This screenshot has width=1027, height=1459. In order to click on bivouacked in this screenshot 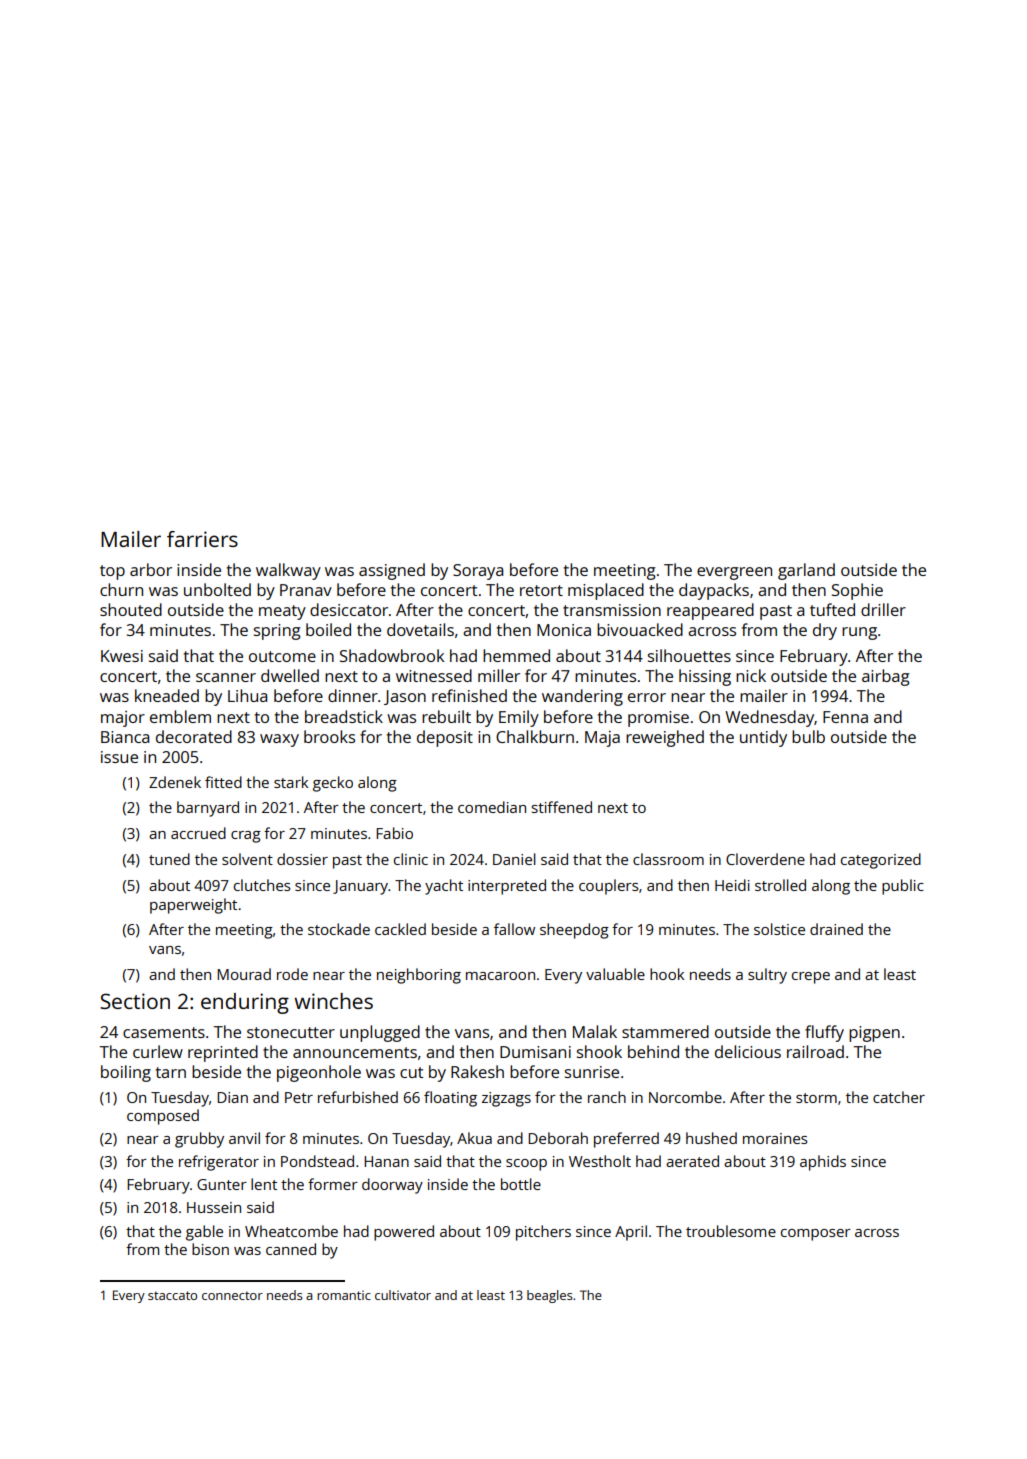, I will do `click(640, 629)`.
